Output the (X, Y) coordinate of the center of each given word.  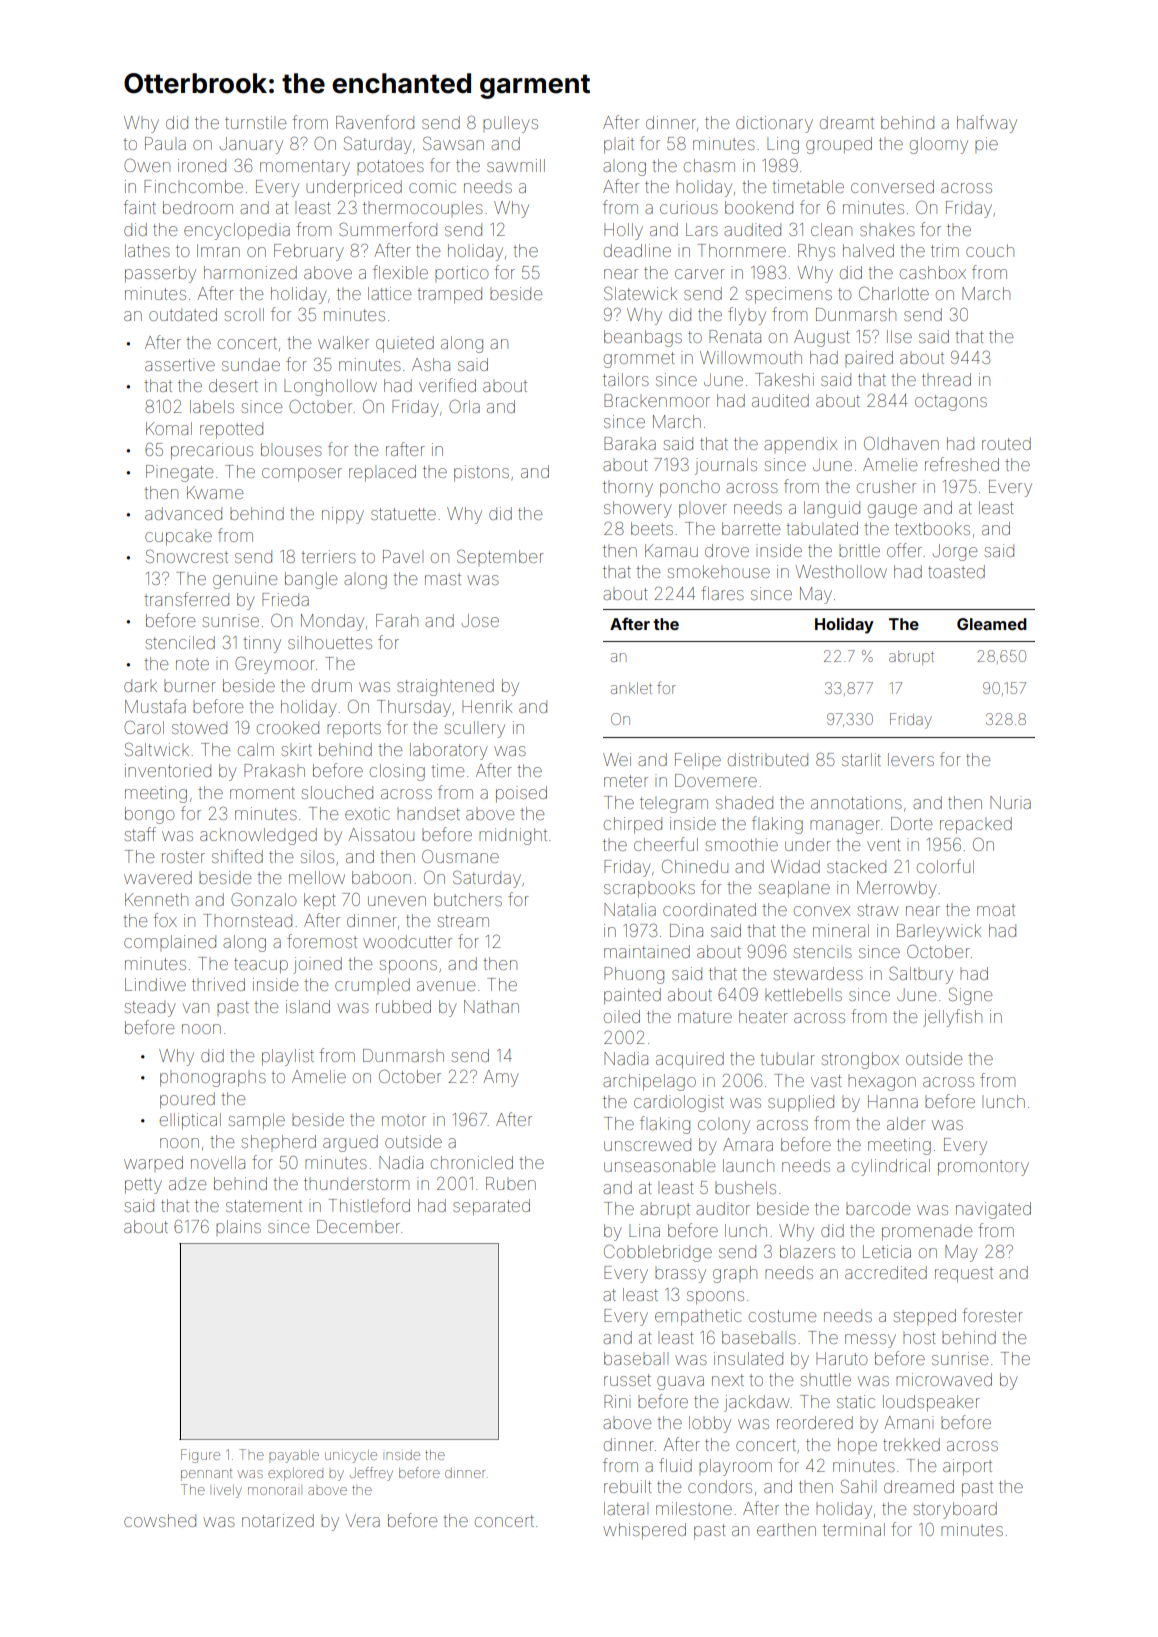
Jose (480, 620)
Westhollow (841, 571)
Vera (363, 1520)
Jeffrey (371, 1474)
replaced (382, 473)
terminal (854, 1529)
